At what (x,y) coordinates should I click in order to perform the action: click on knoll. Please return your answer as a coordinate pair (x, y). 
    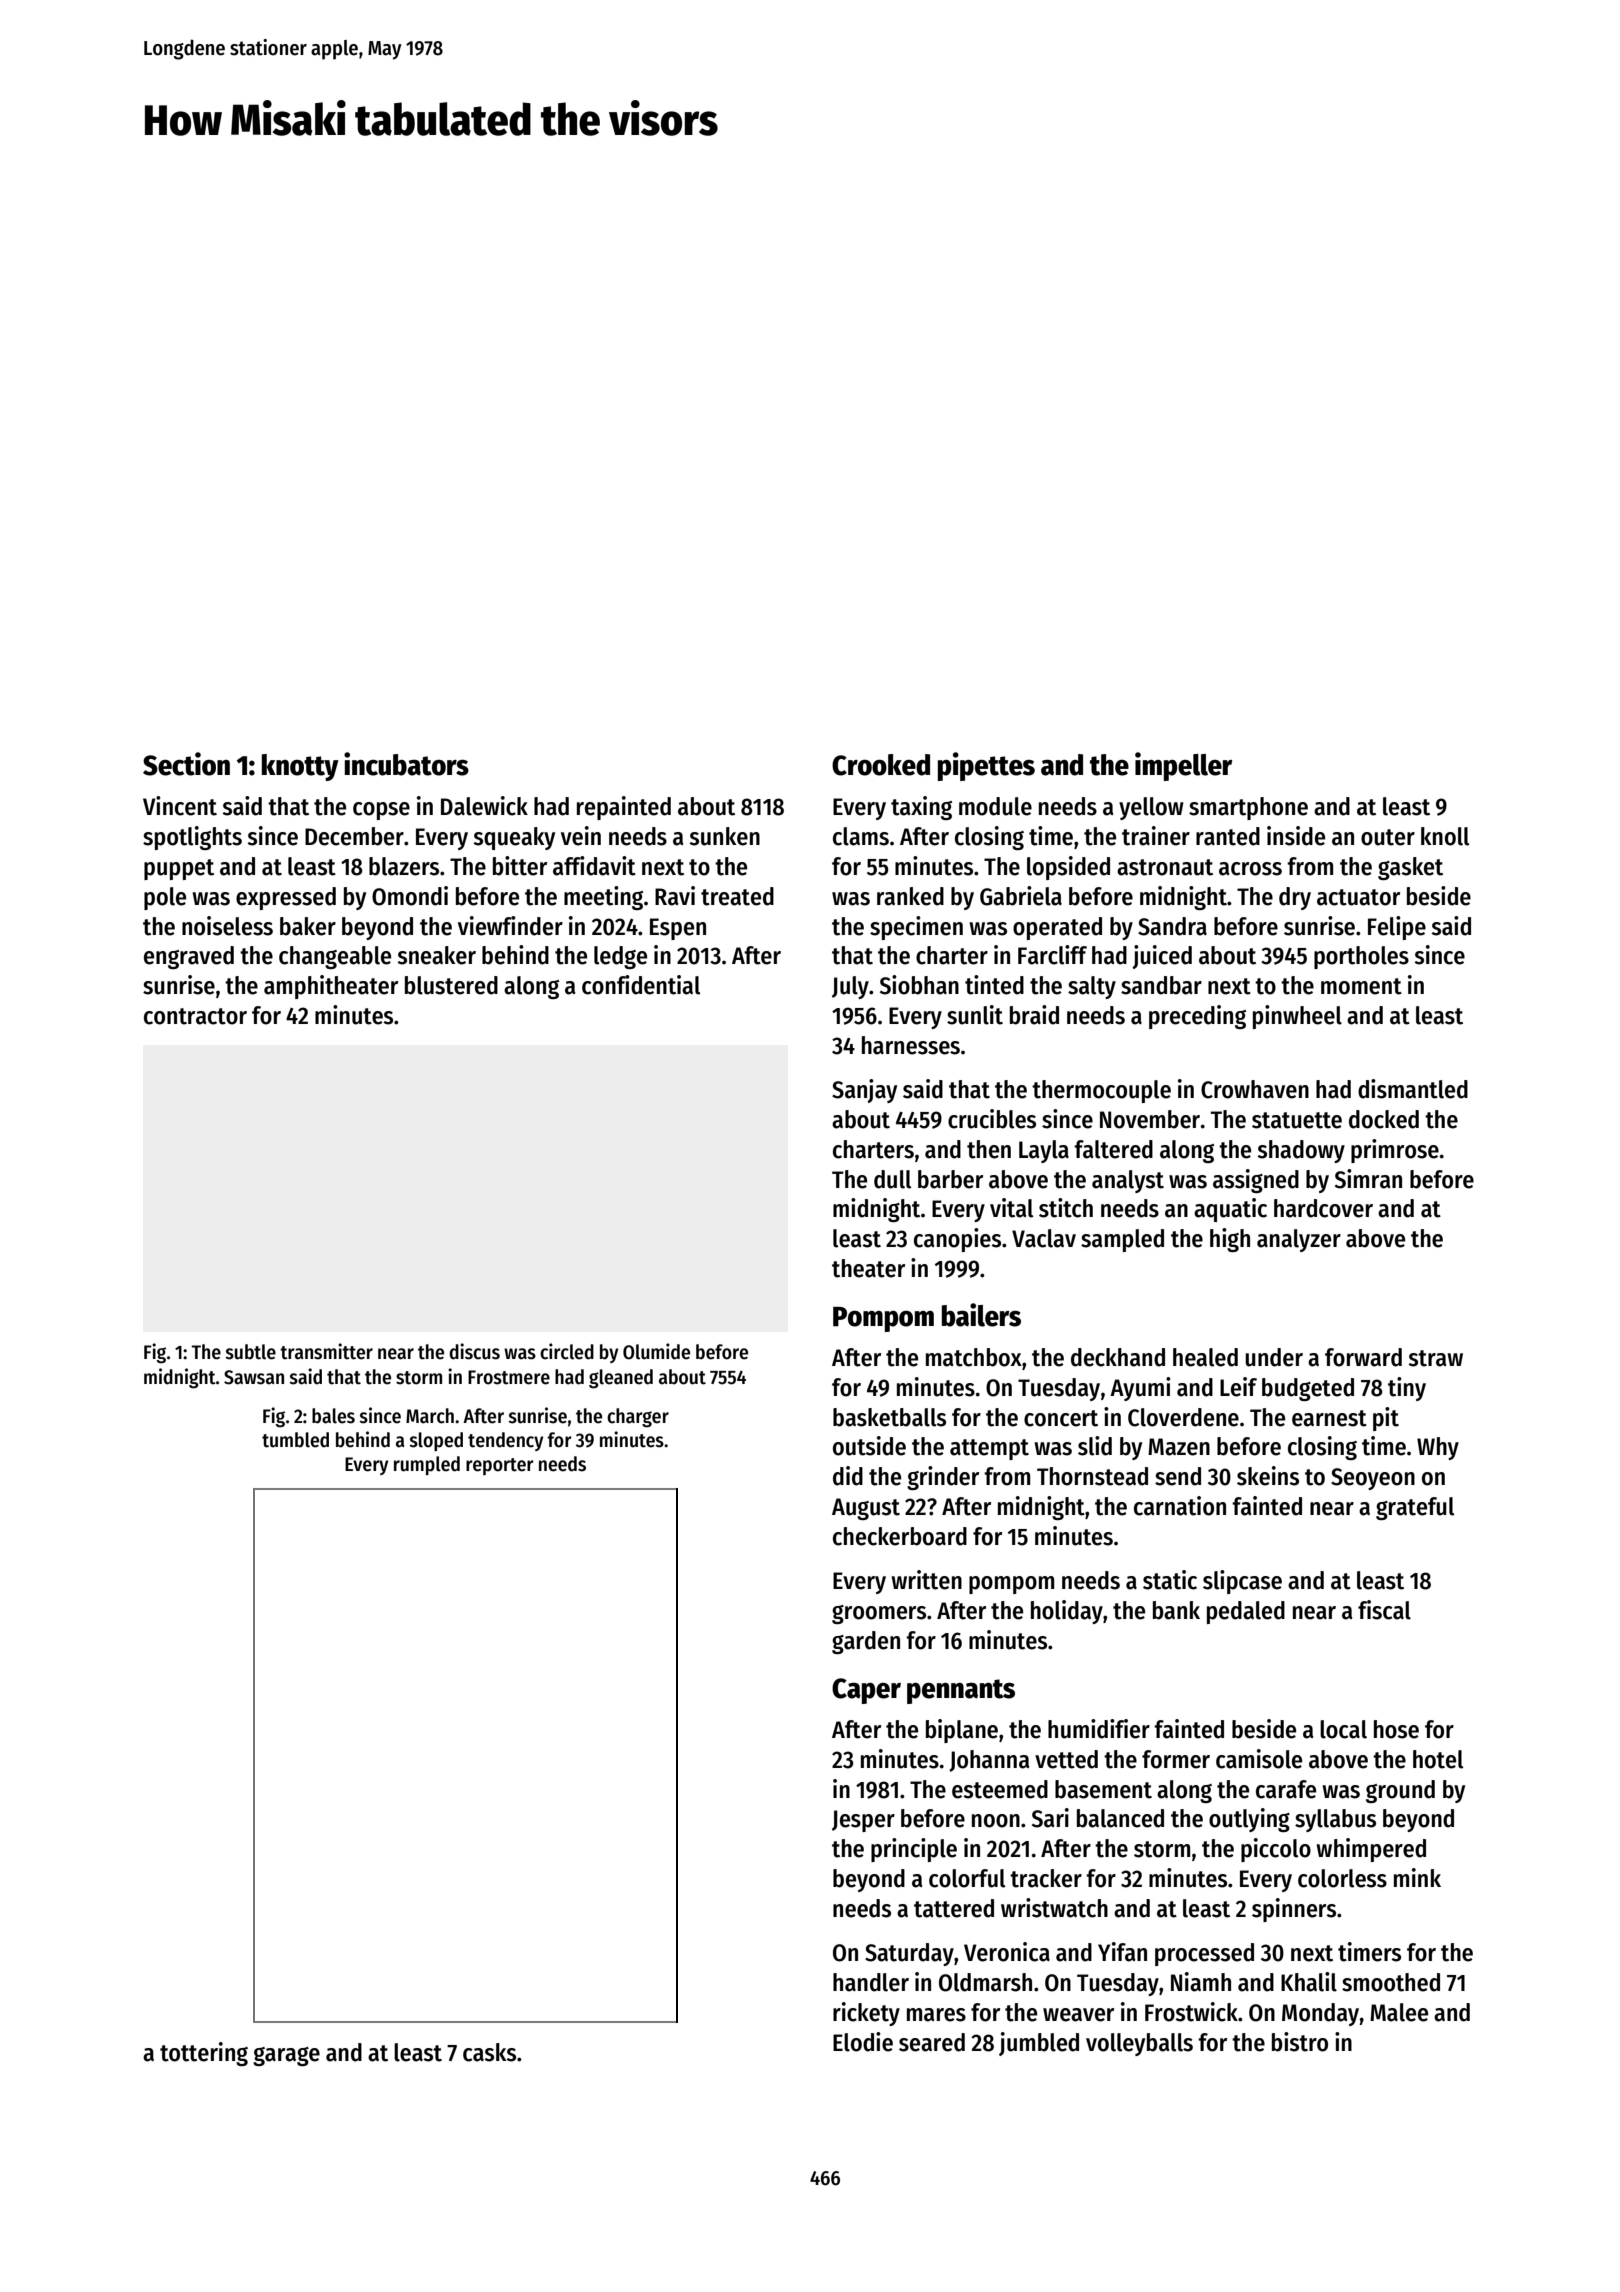
    Looking at the image, I should click on (1445, 836).
